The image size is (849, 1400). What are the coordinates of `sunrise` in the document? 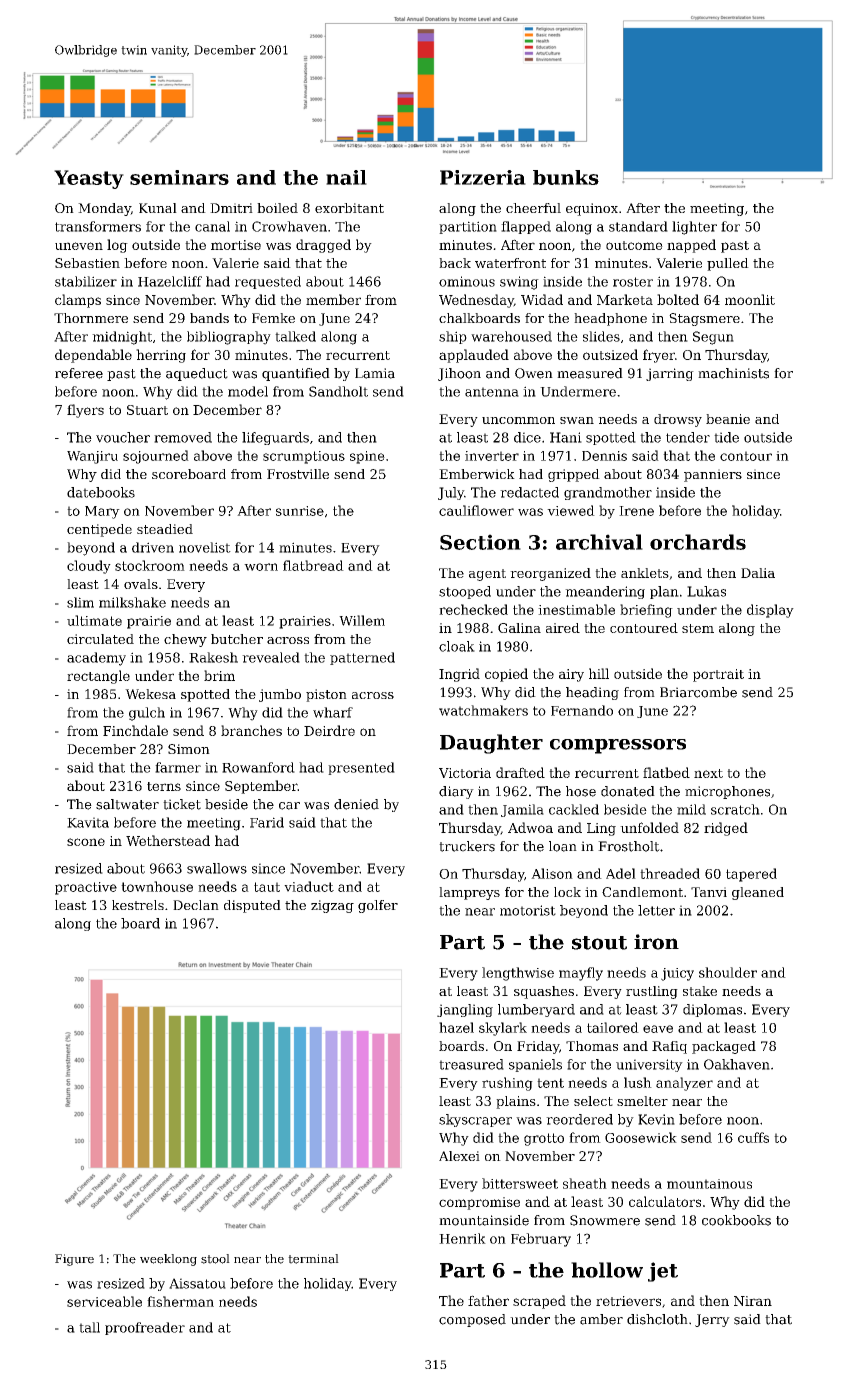 It's located at (300, 511).
